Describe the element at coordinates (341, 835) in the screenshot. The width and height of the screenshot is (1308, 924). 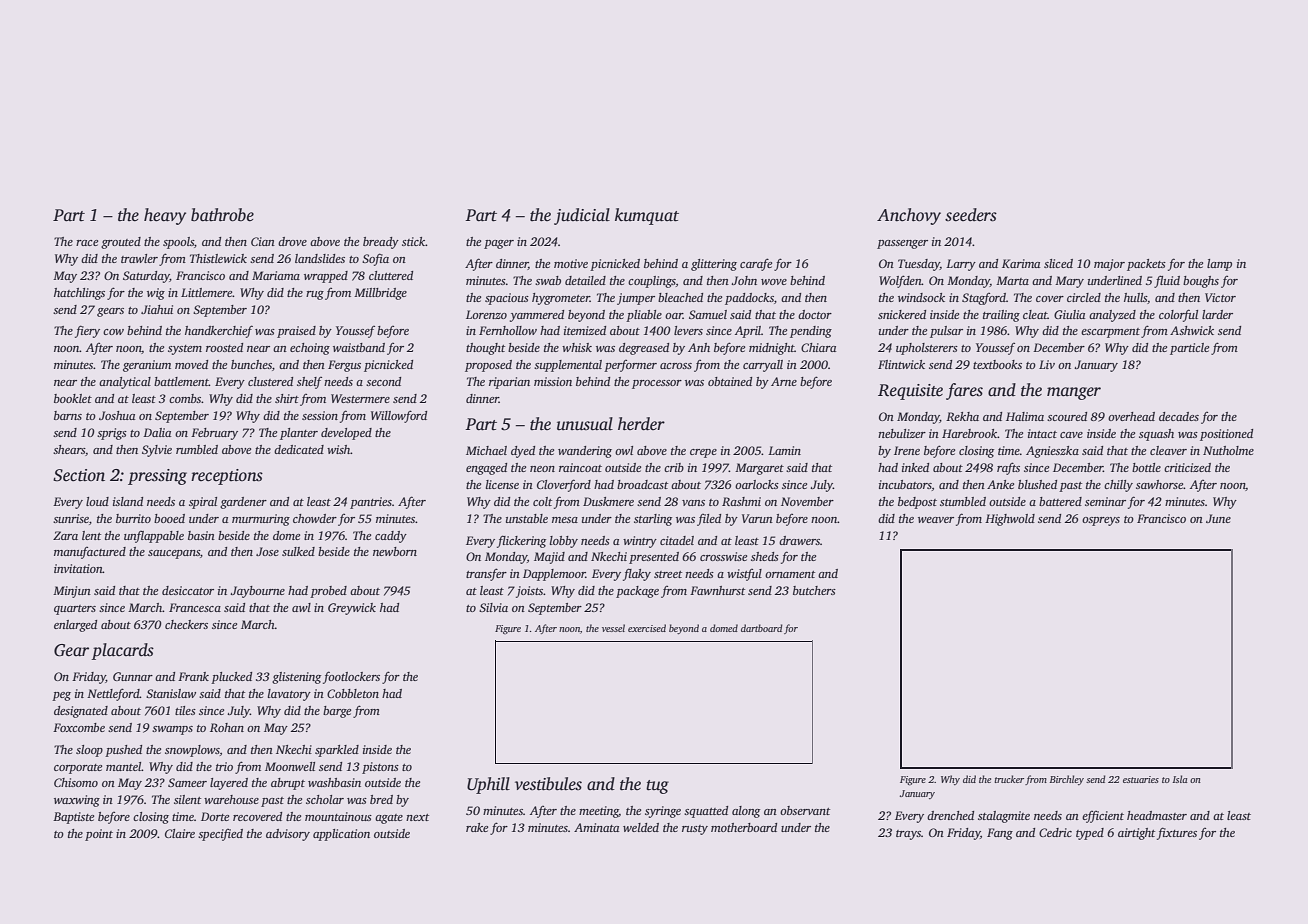
I see `application` at that location.
